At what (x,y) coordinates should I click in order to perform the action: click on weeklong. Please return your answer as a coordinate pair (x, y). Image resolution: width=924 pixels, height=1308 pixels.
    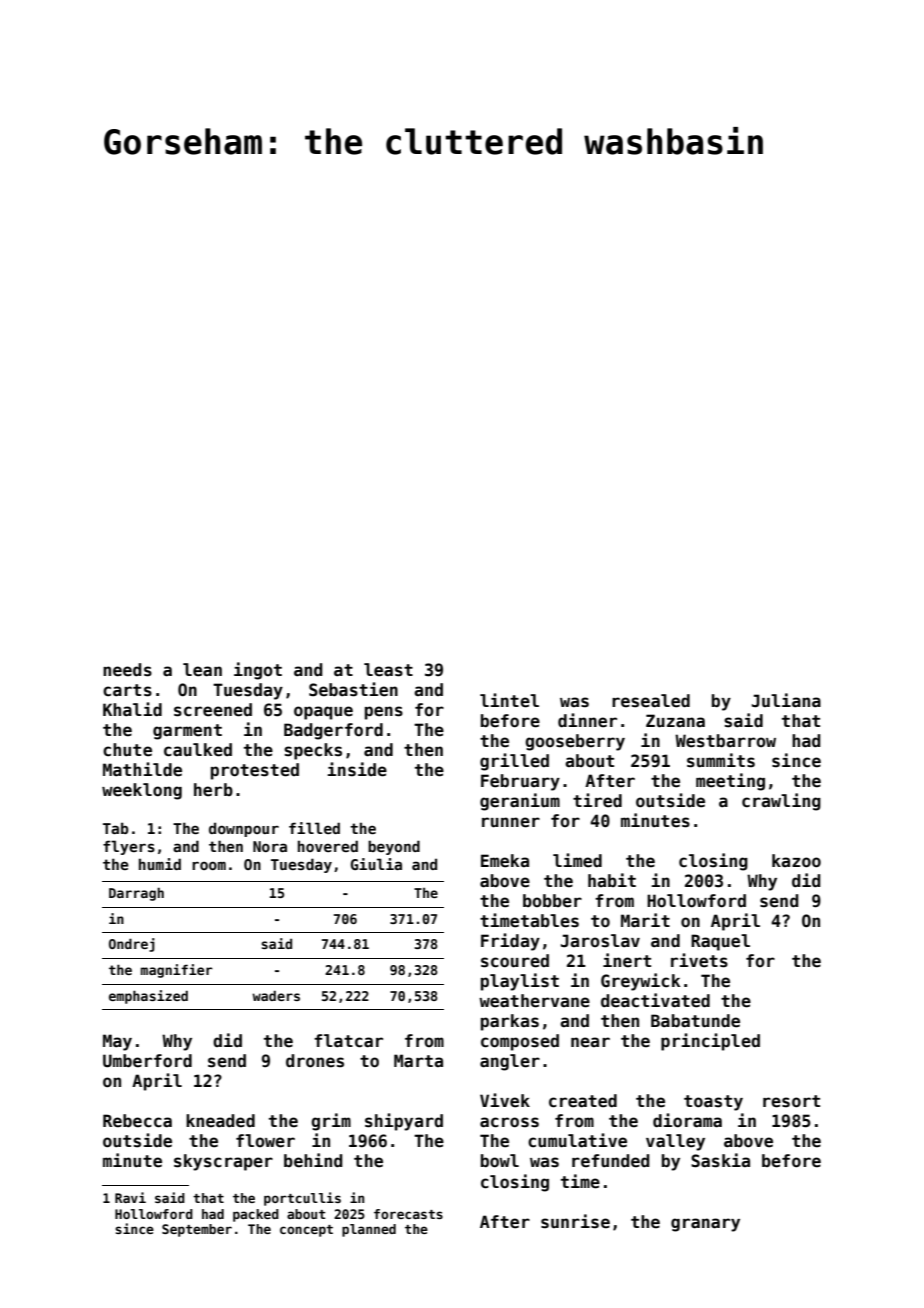
    Looking at the image, I should click on (142, 791).
